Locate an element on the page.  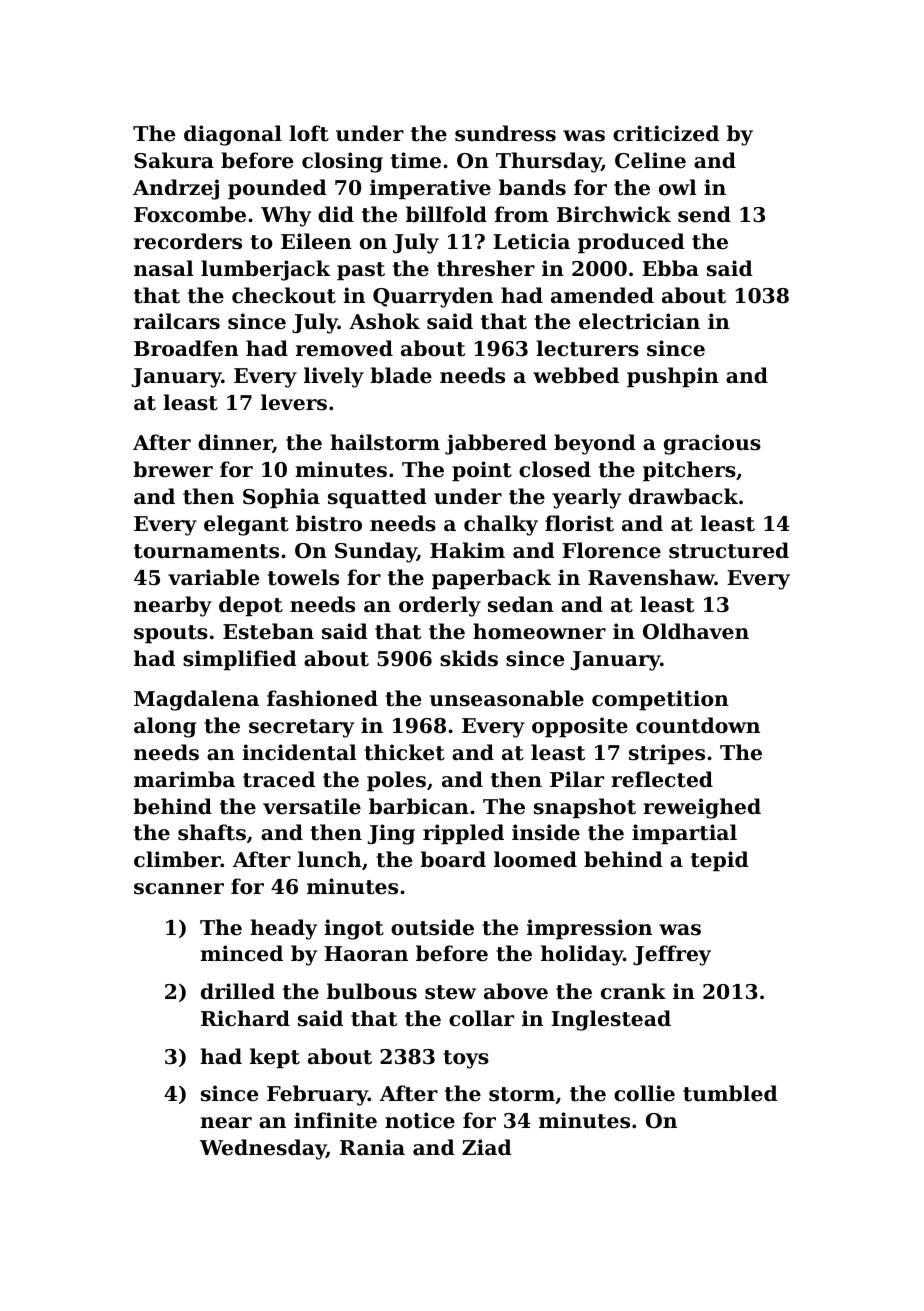
Jeffrey is located at coordinates (672, 955).
